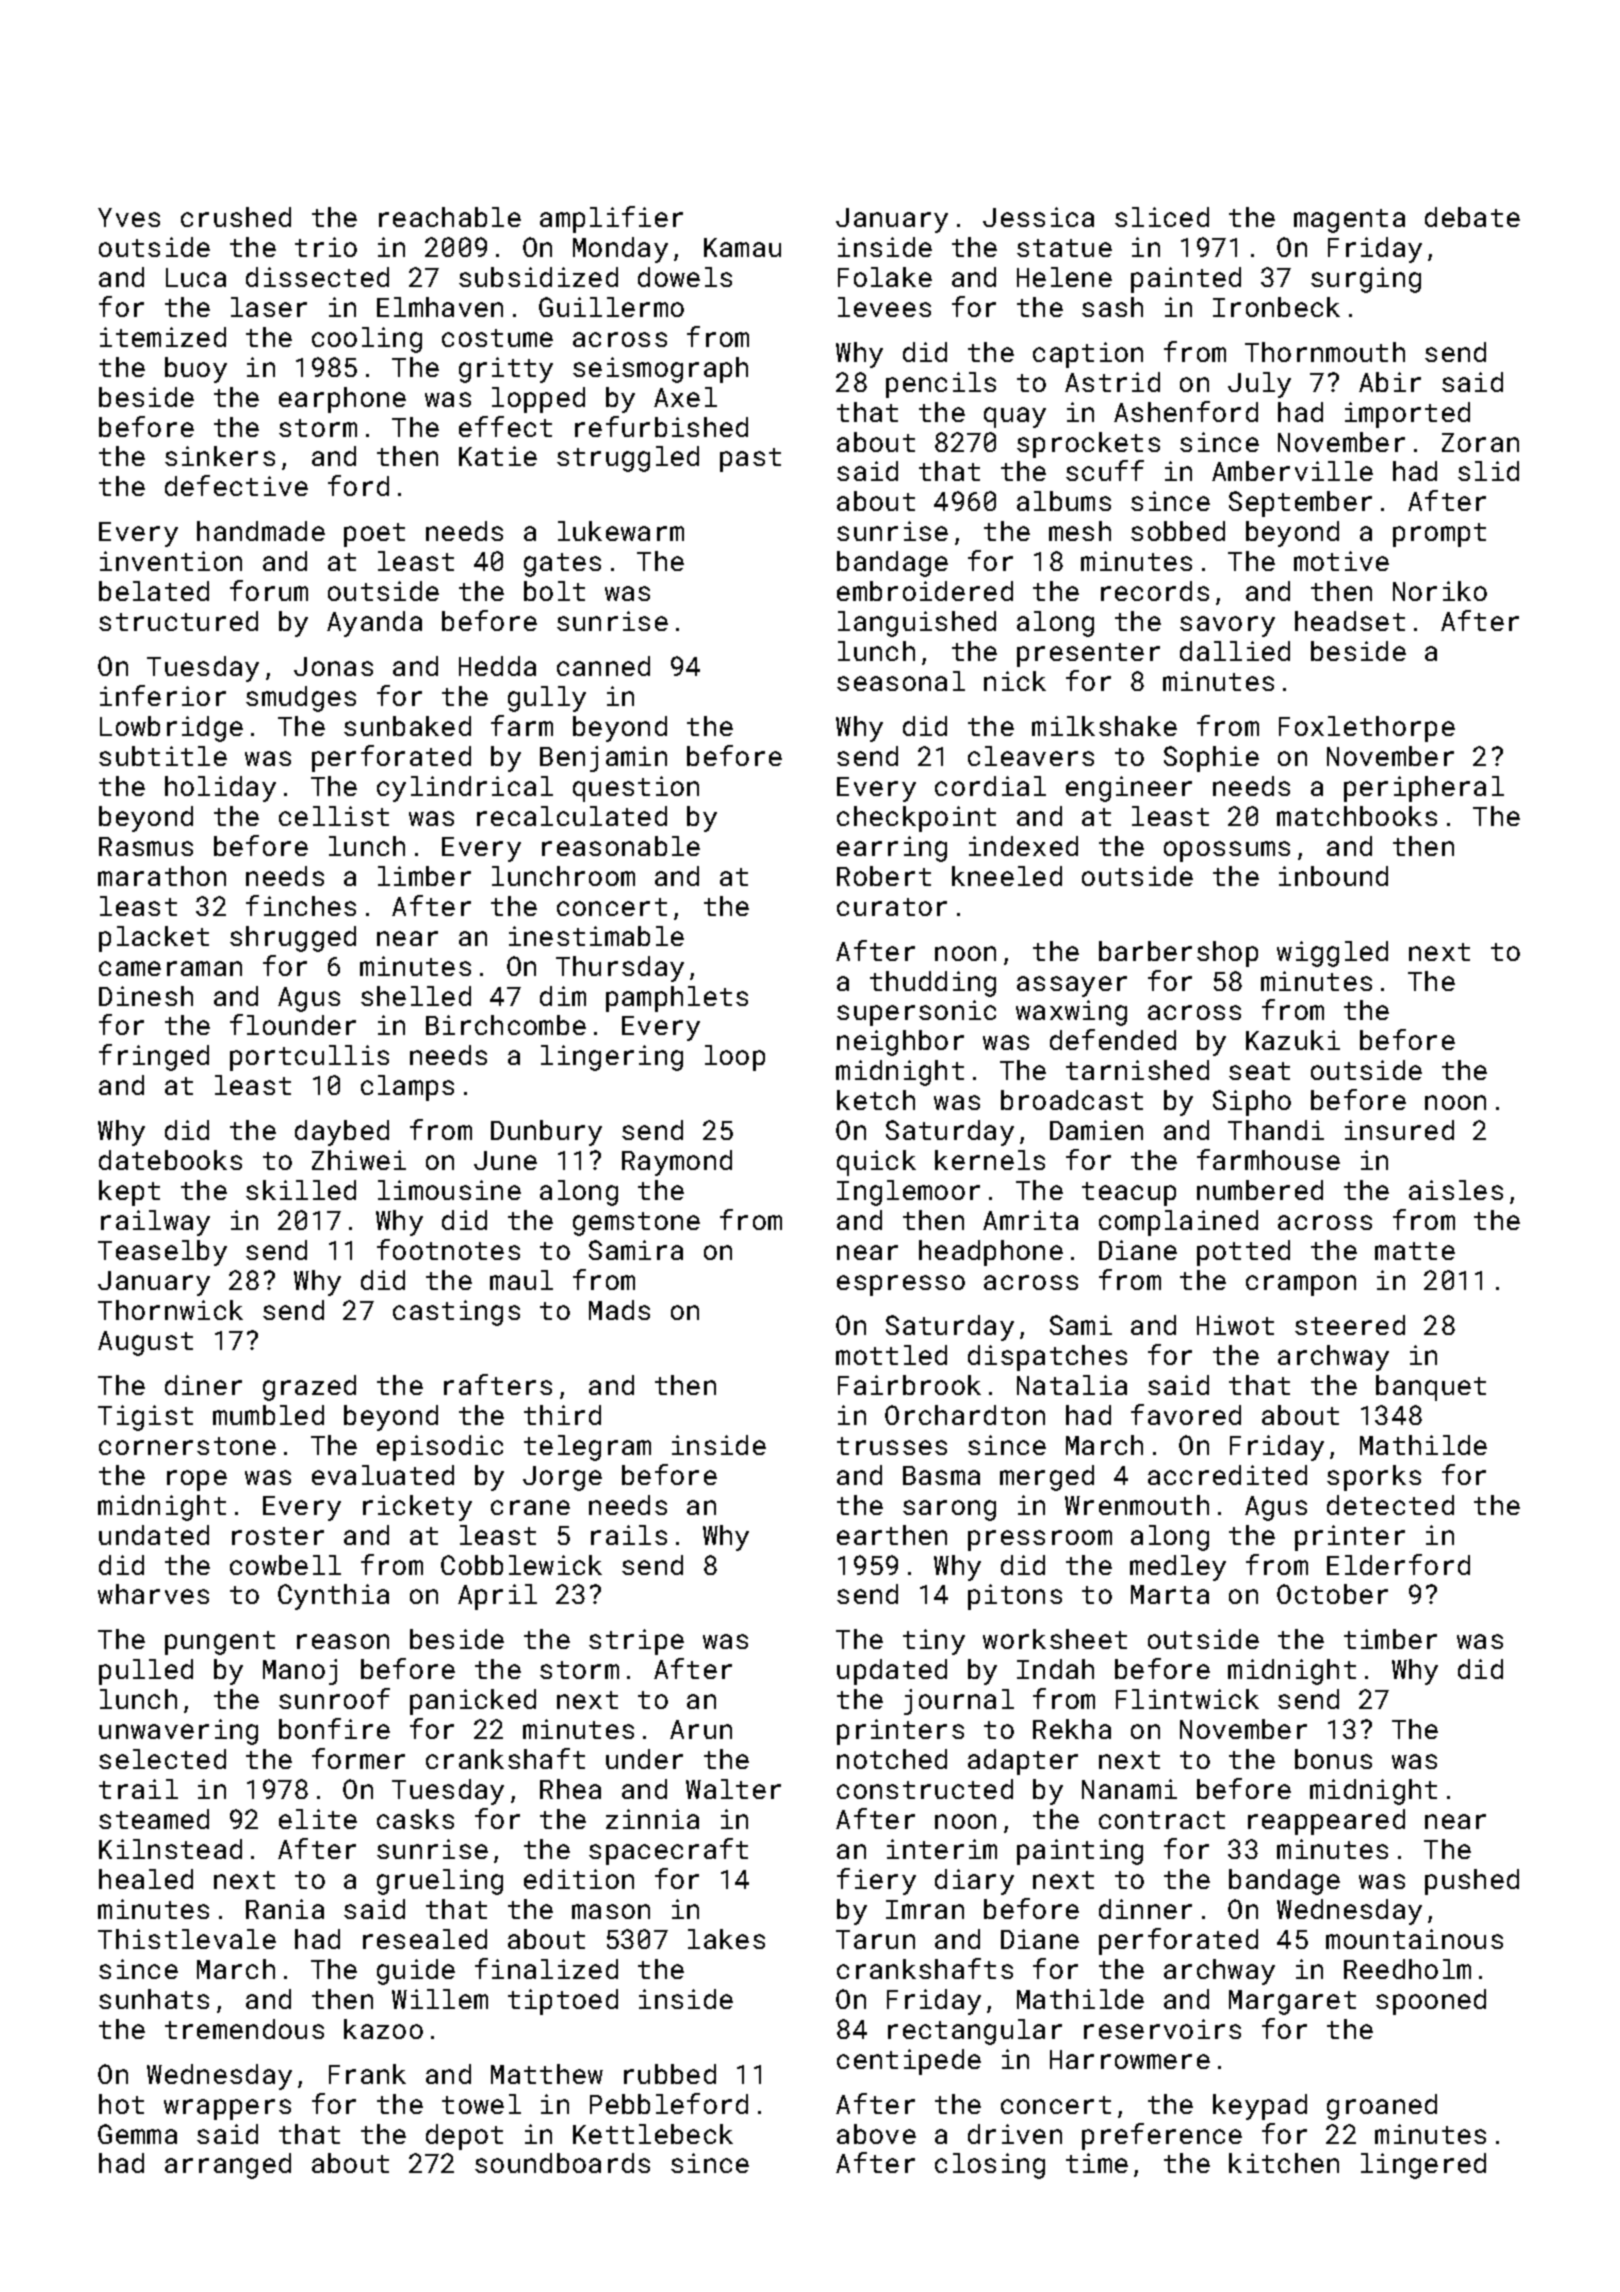 This screenshot has width=1620, height=2292. What do you see at coordinates (1349, 221) in the screenshot?
I see `magenta` at bounding box center [1349, 221].
